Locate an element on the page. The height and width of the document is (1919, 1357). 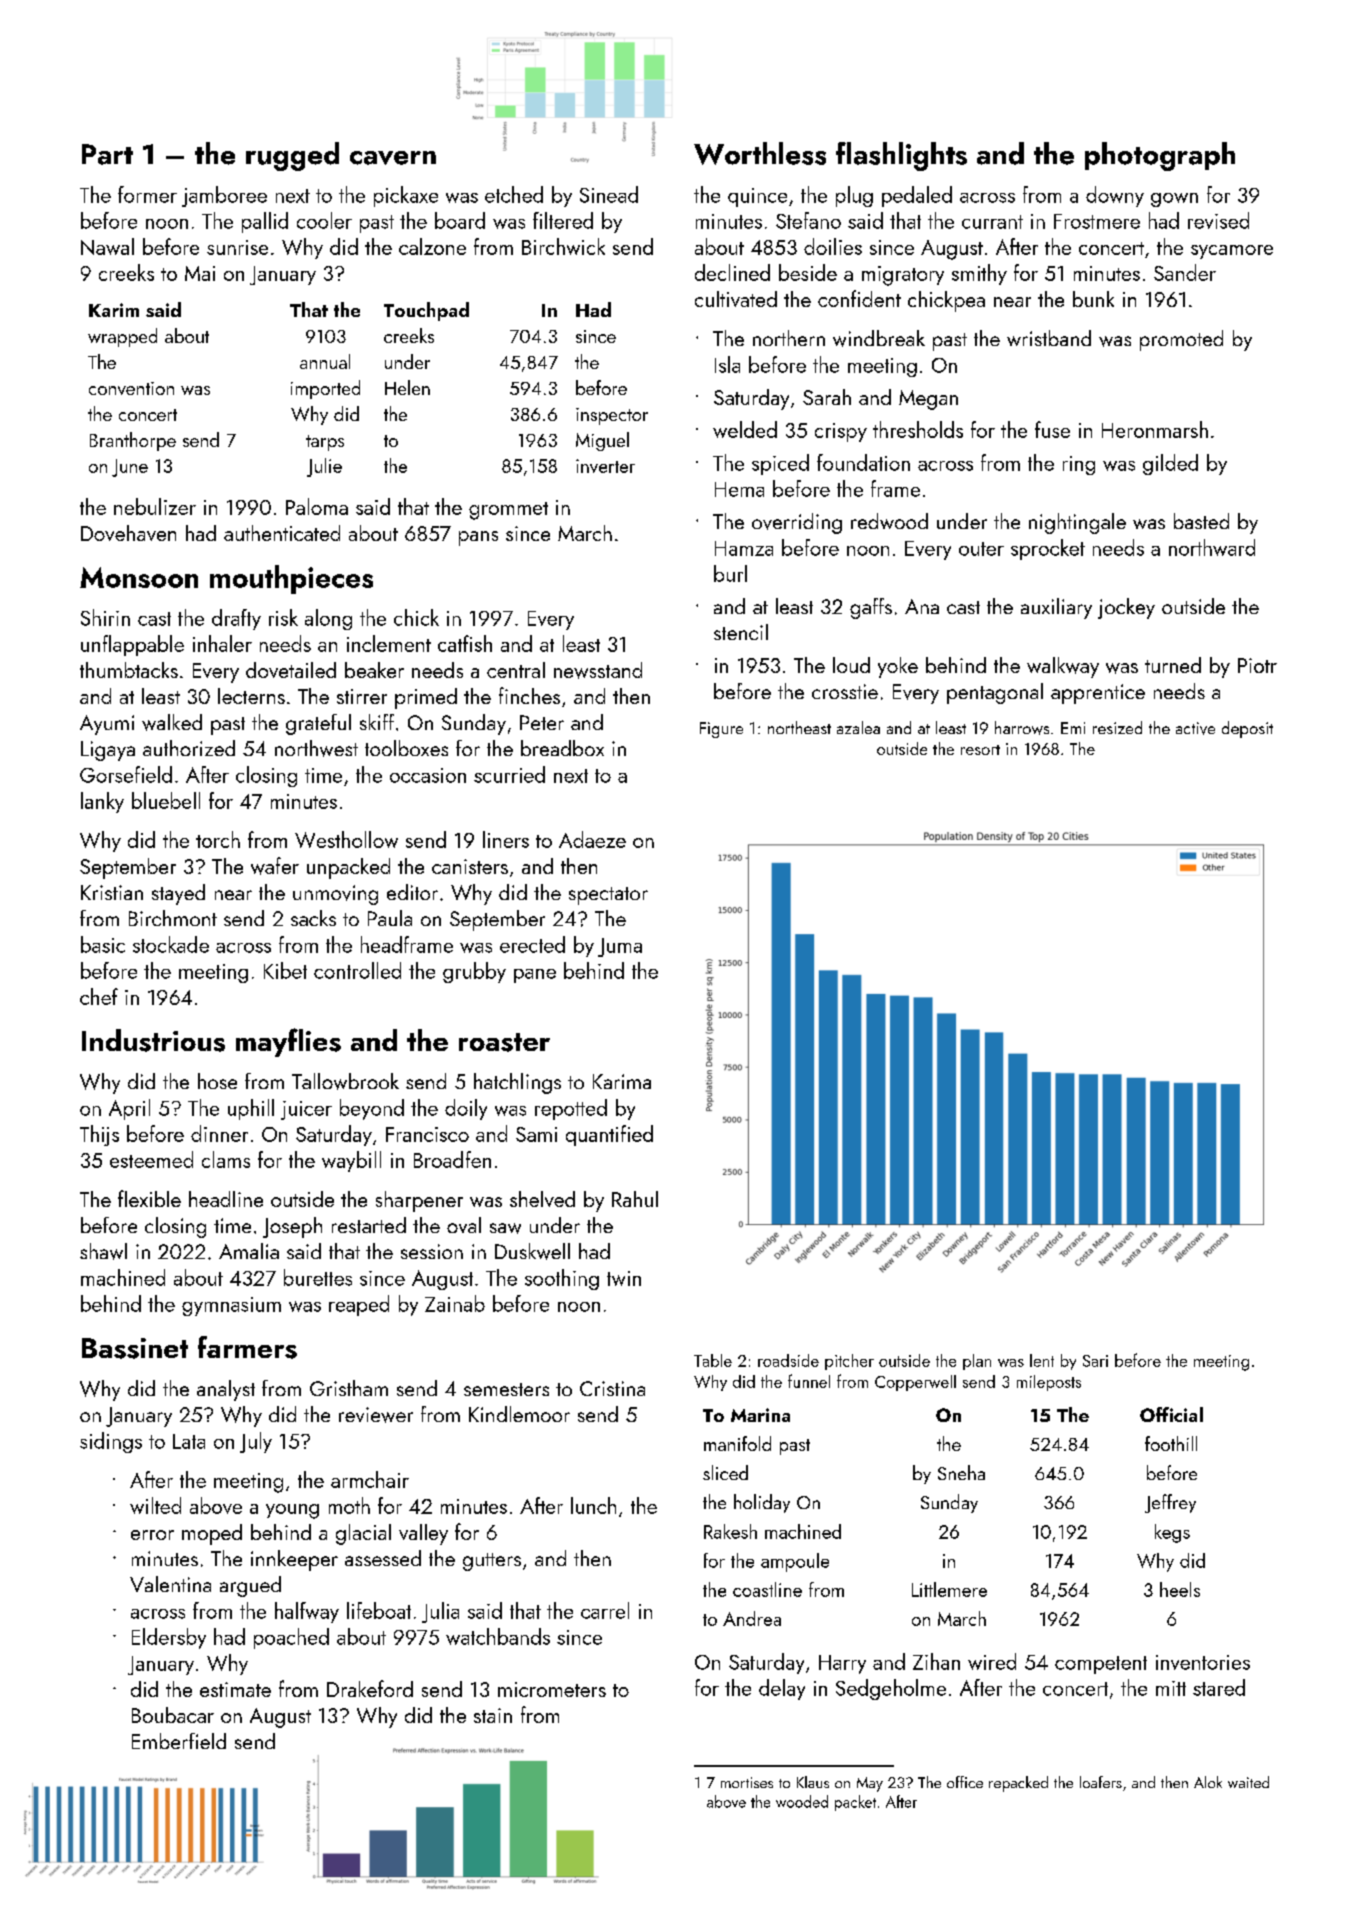
rugged is located at coordinates (292, 156).
